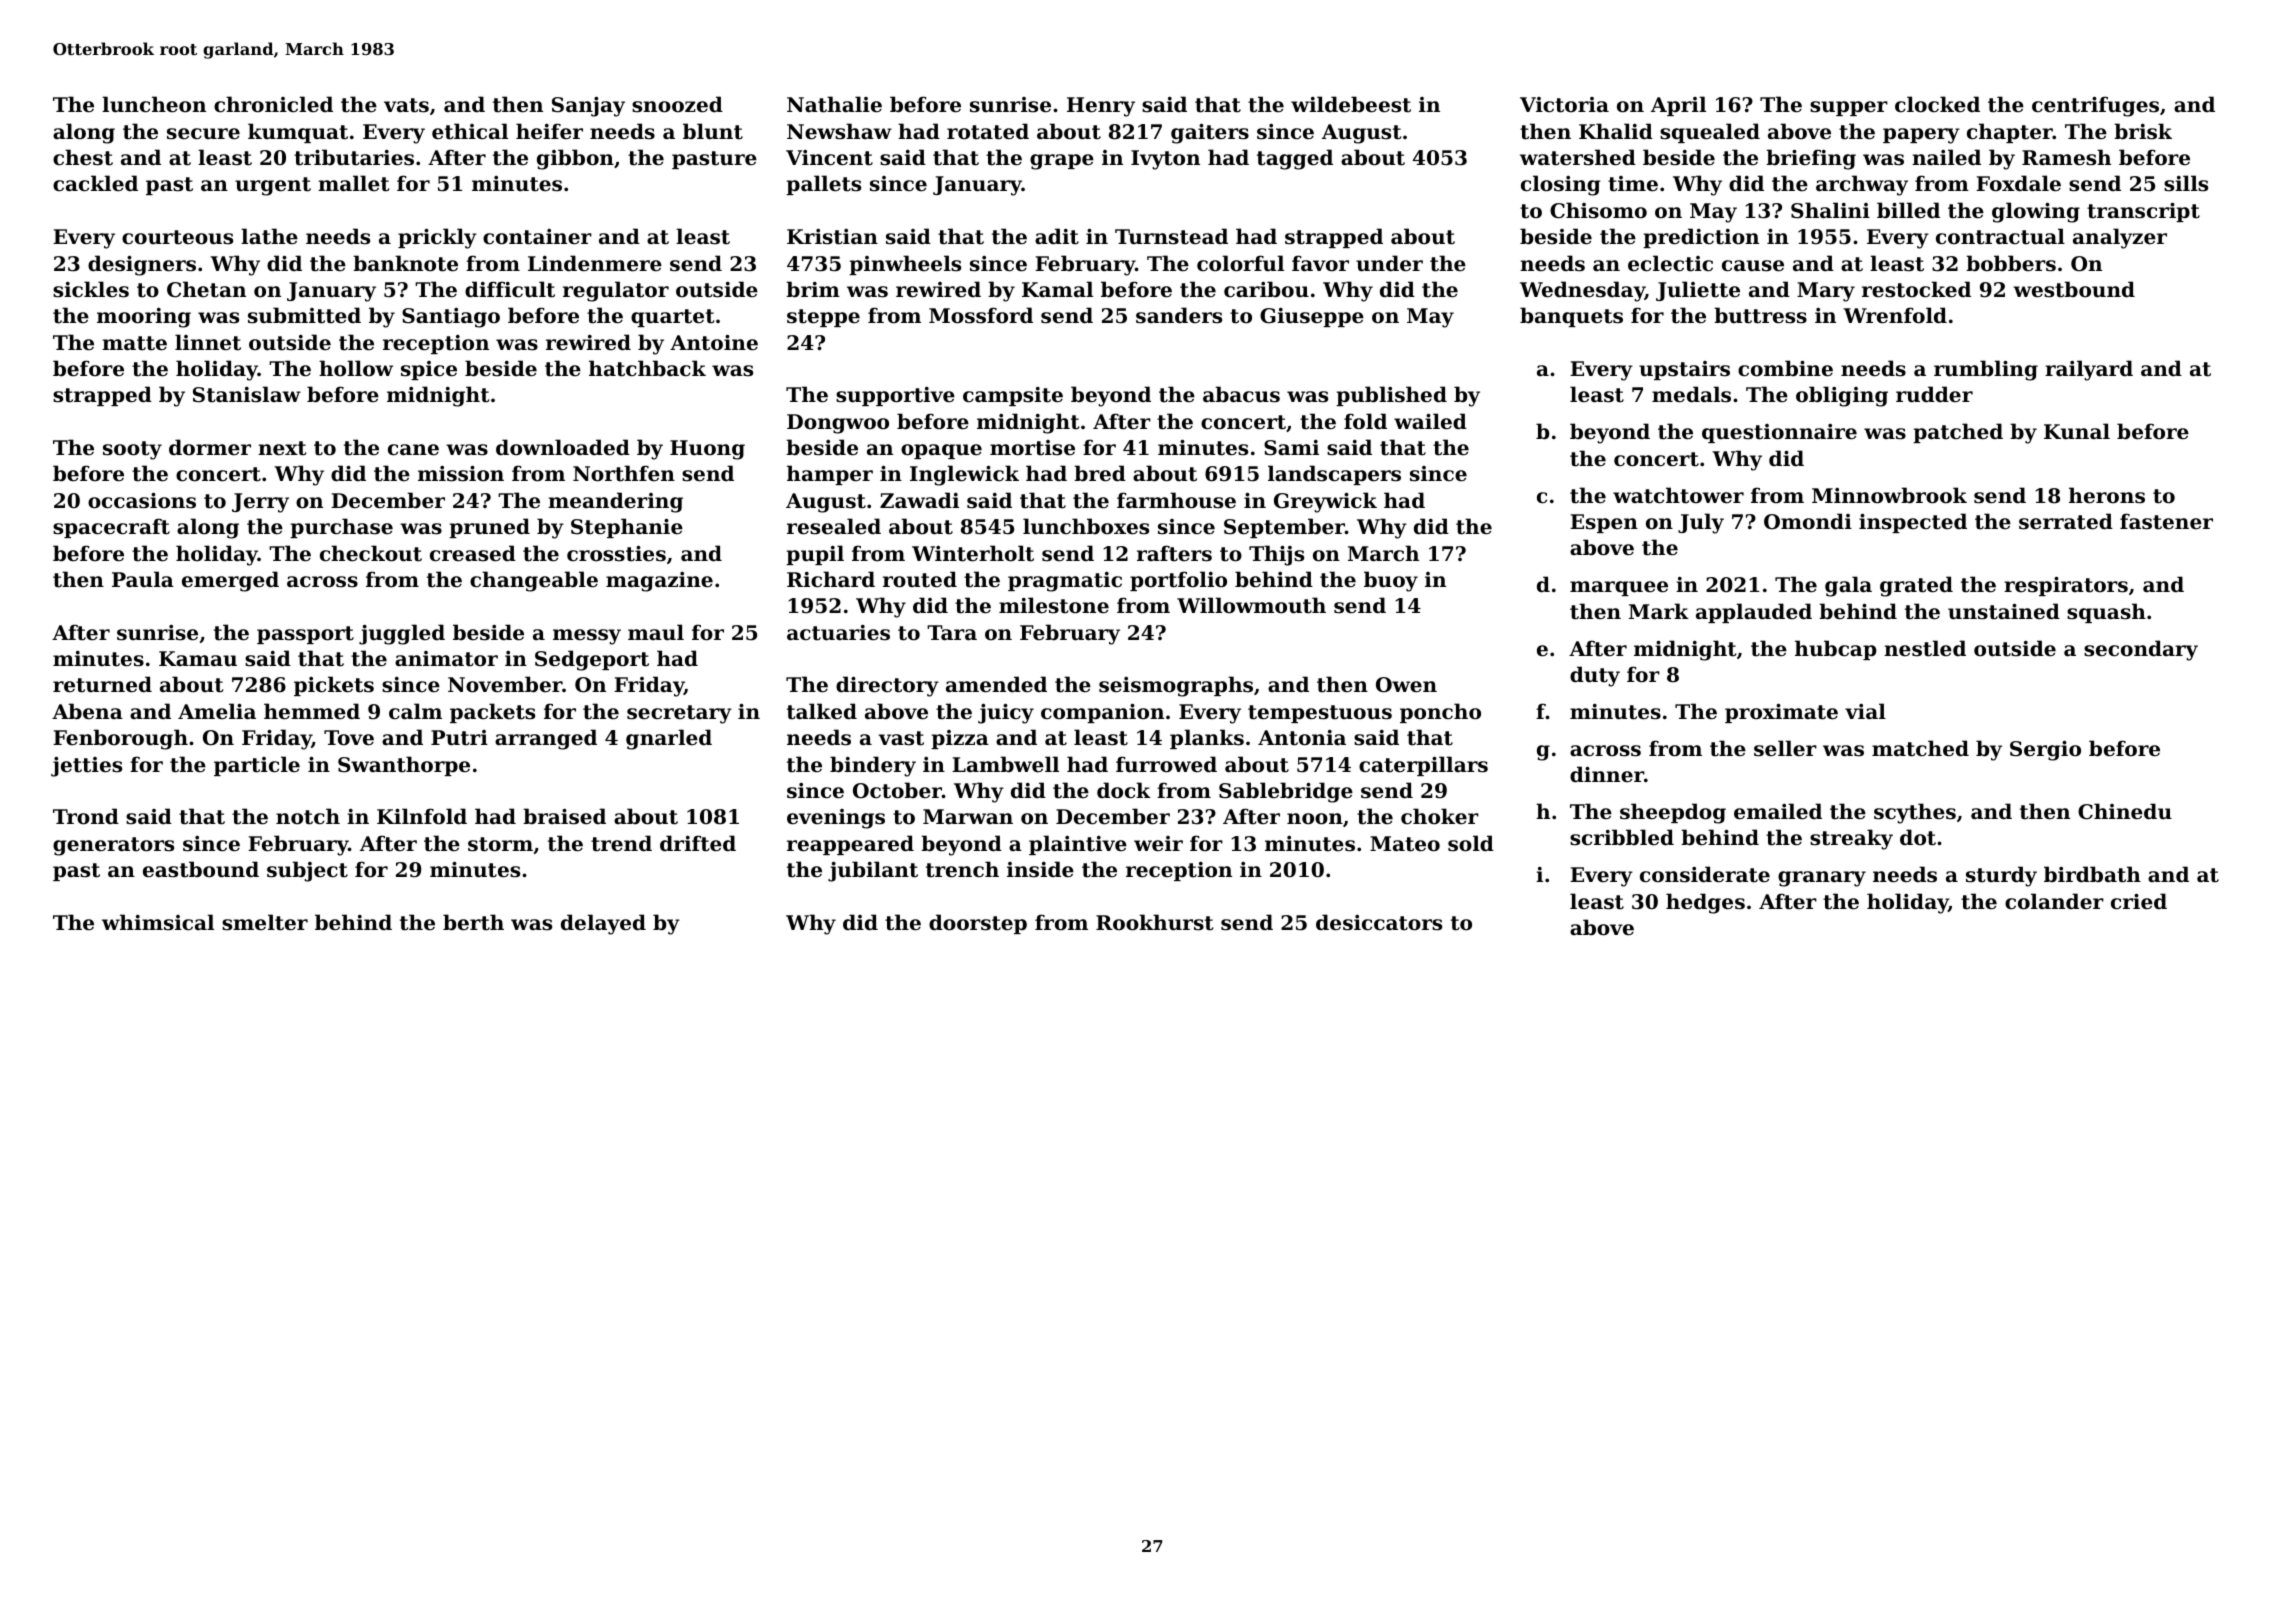 Image resolution: width=2282 pixels, height=1614 pixels. I want to click on prickly, so click(437, 238).
